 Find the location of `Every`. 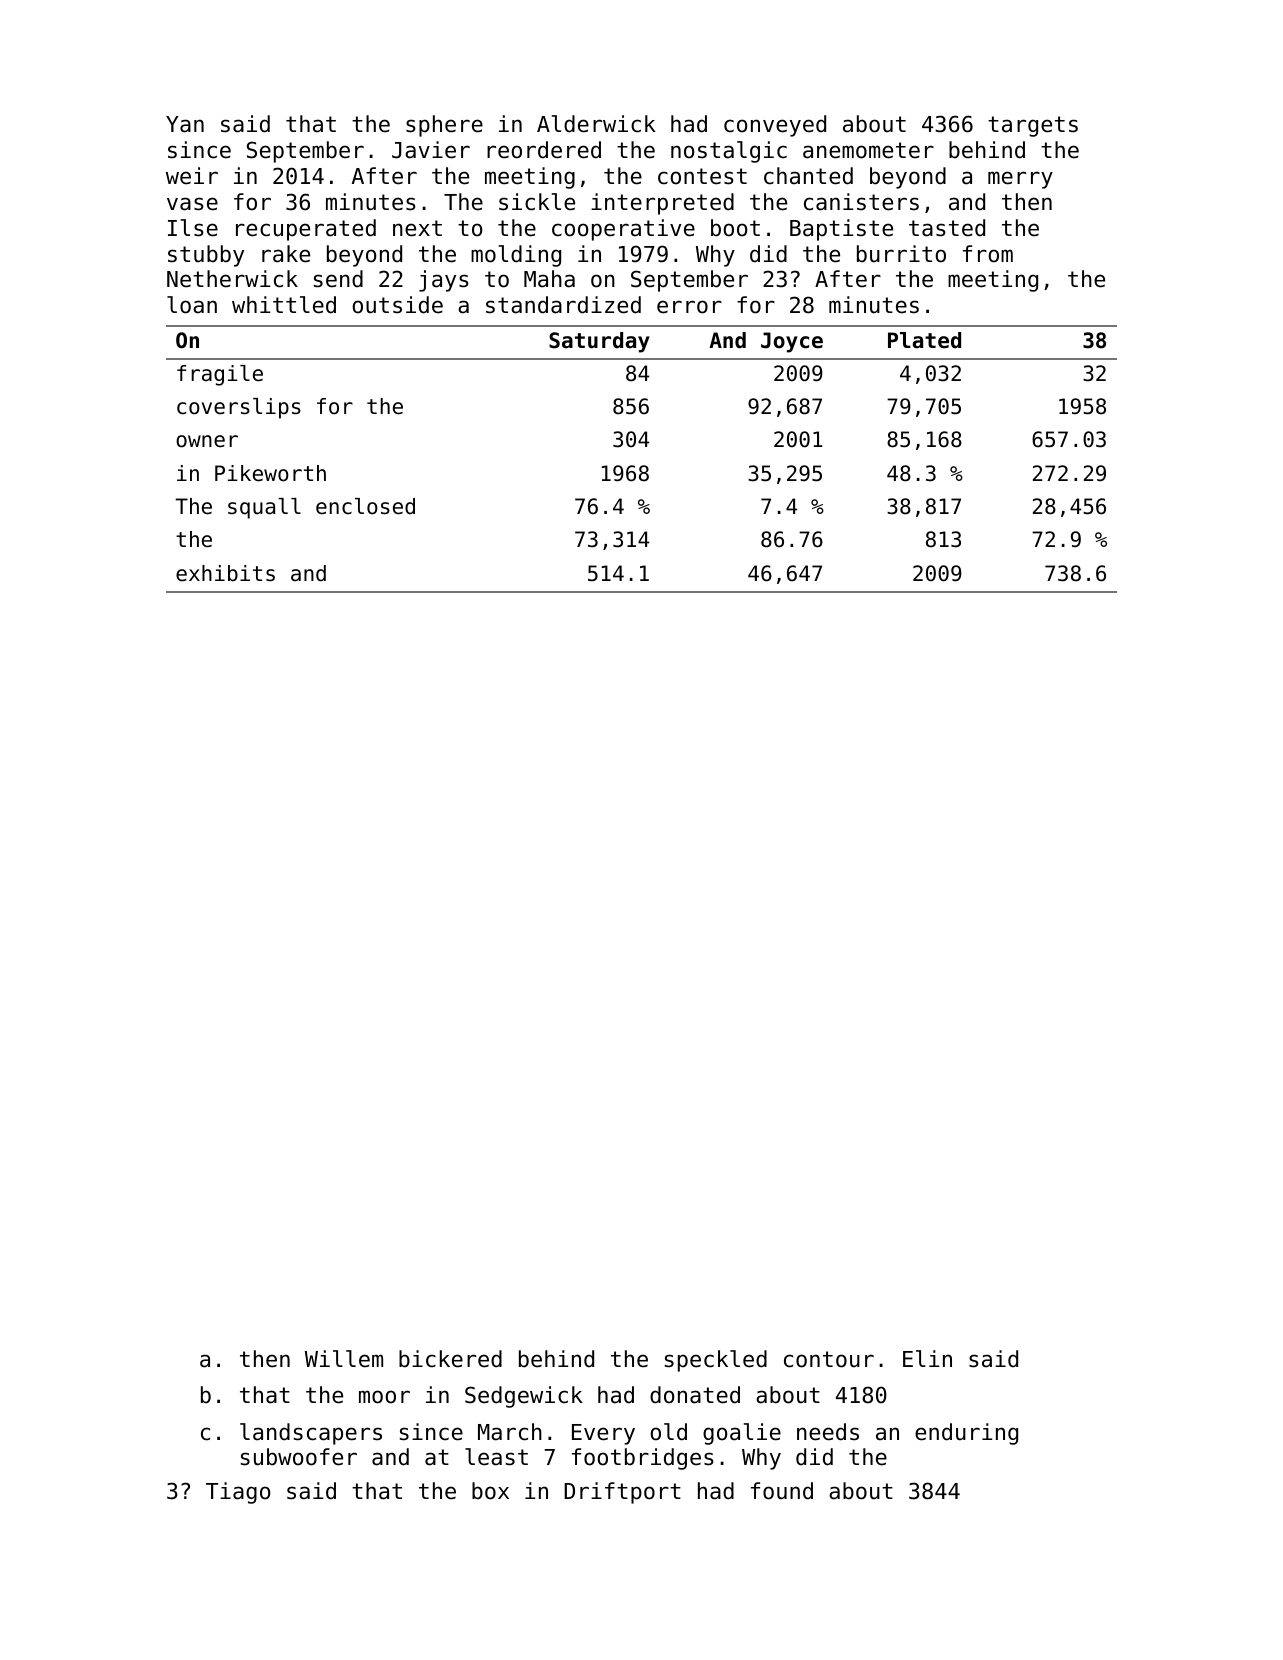

Every is located at coordinates (603, 1434).
